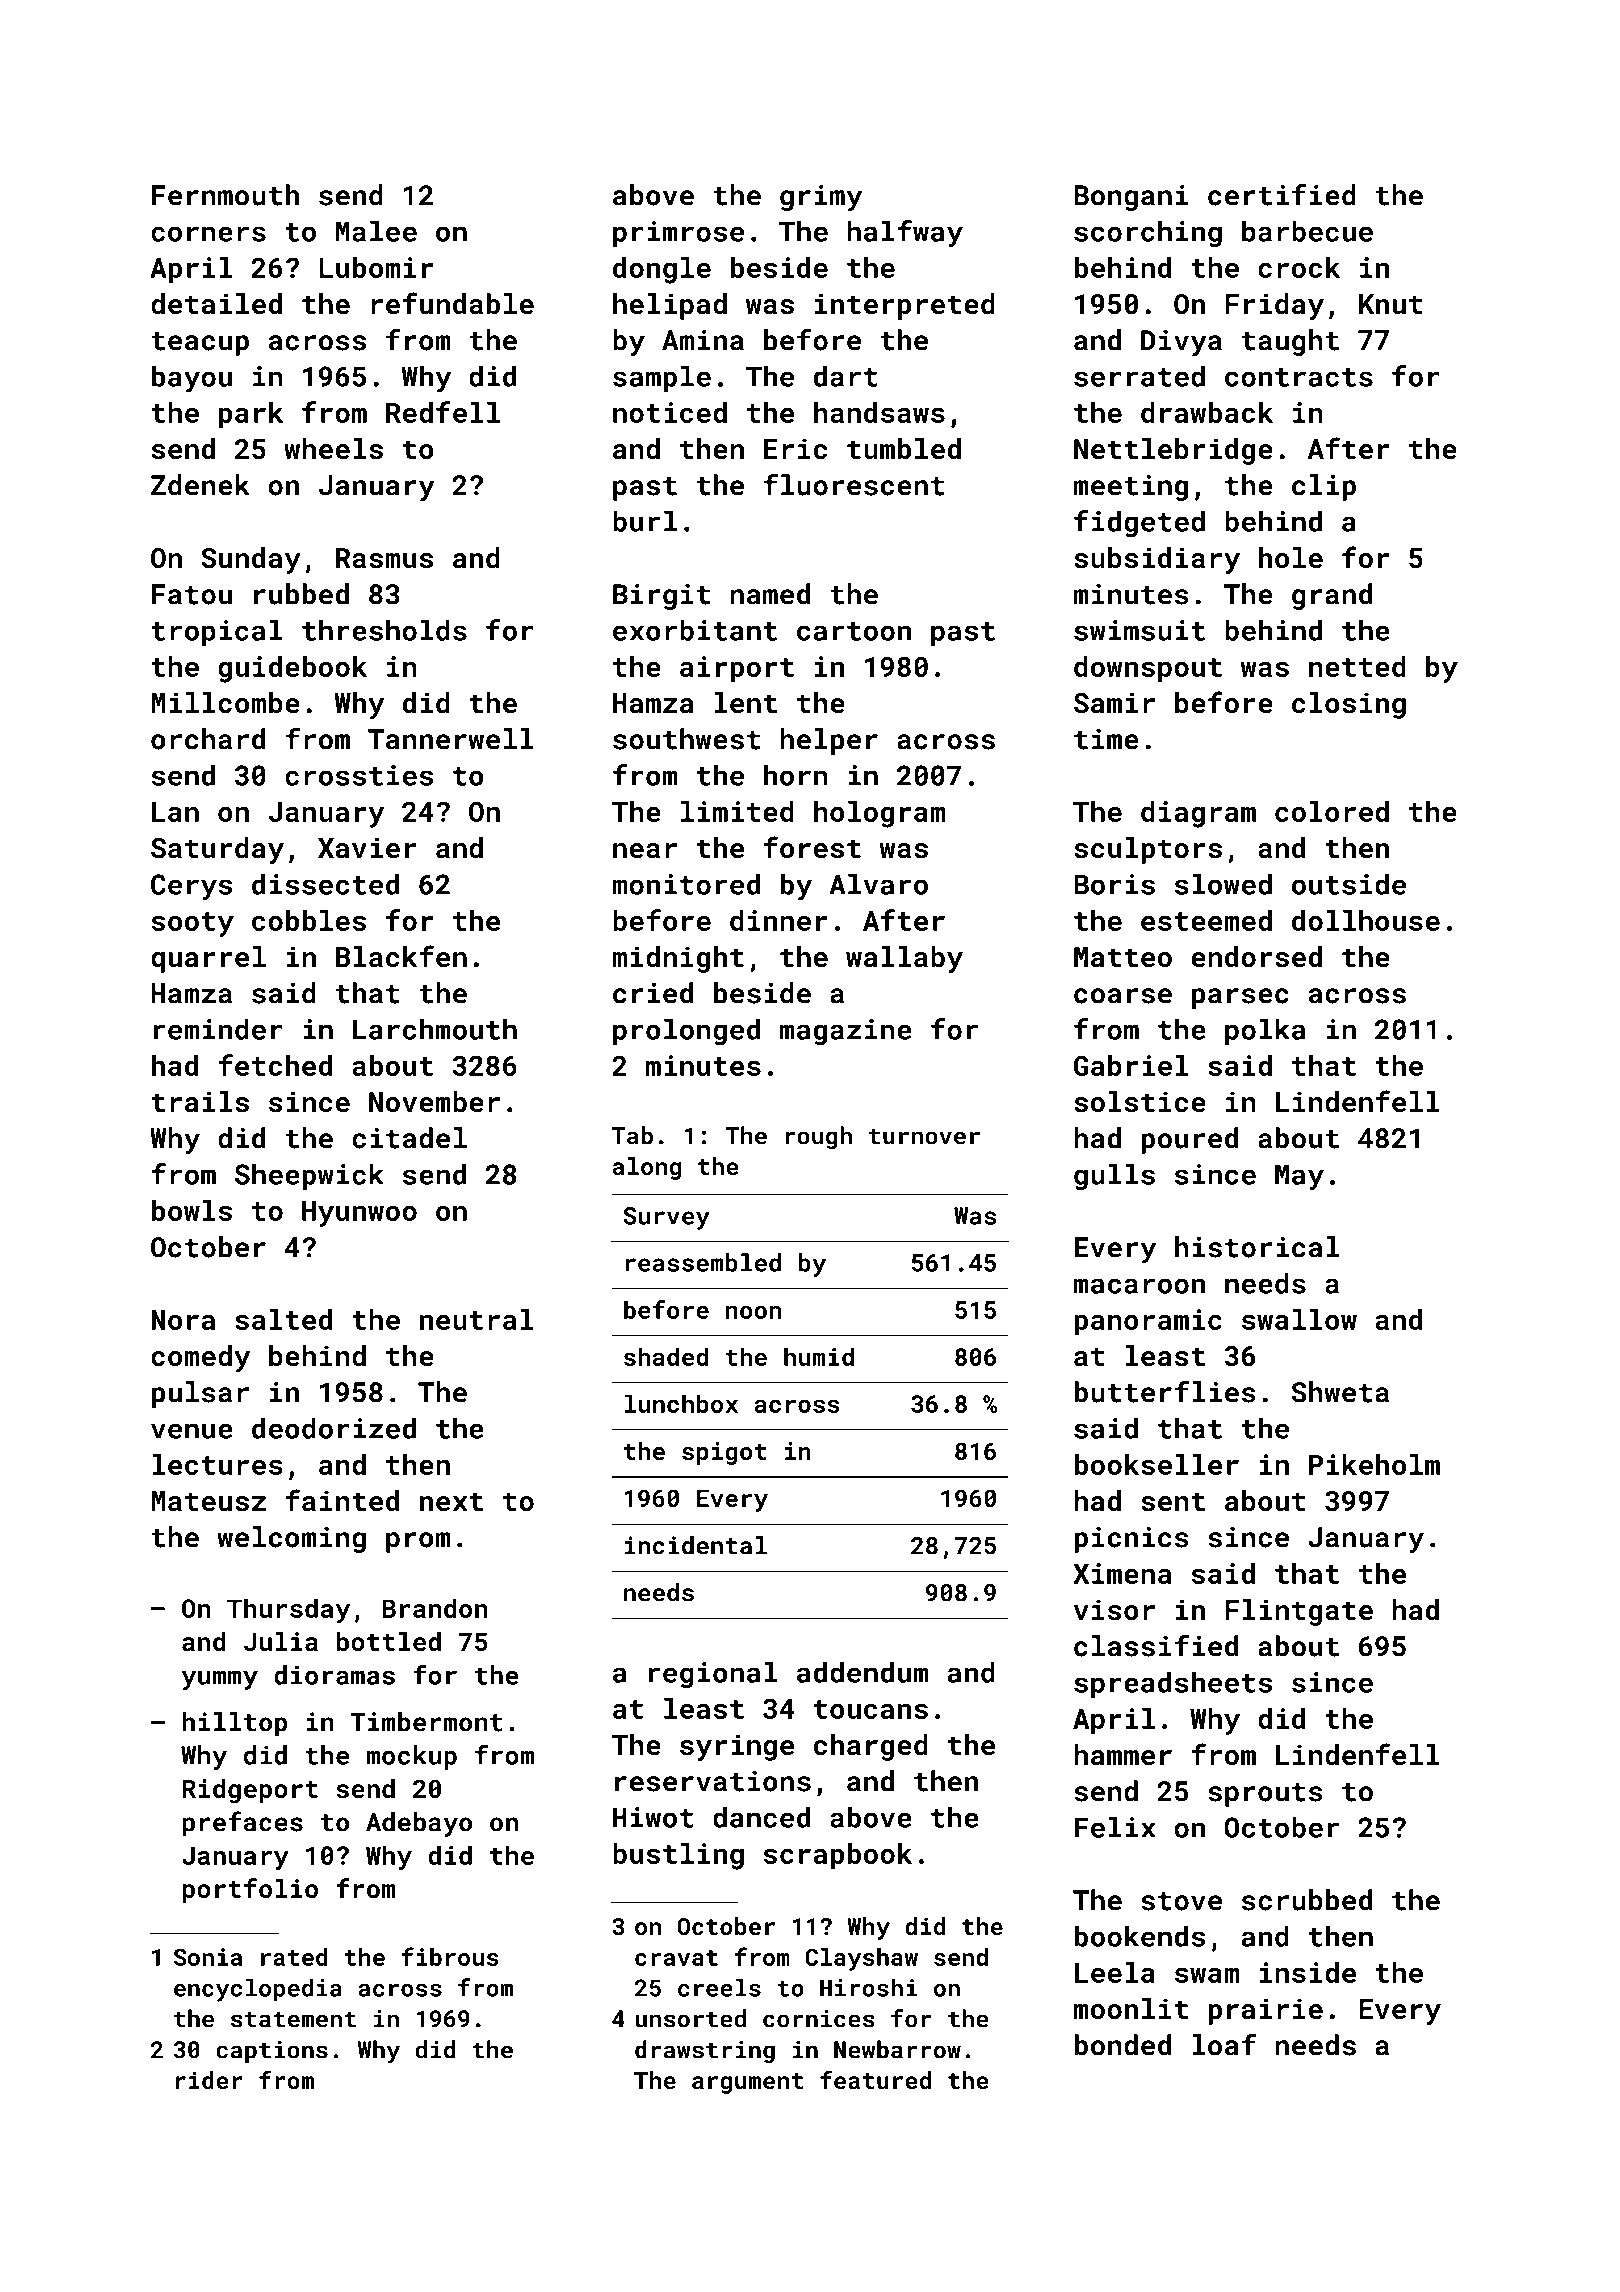 The image size is (1620, 2292). Describe the element at coordinates (293, 2019) in the document. I see `statement` at that location.
